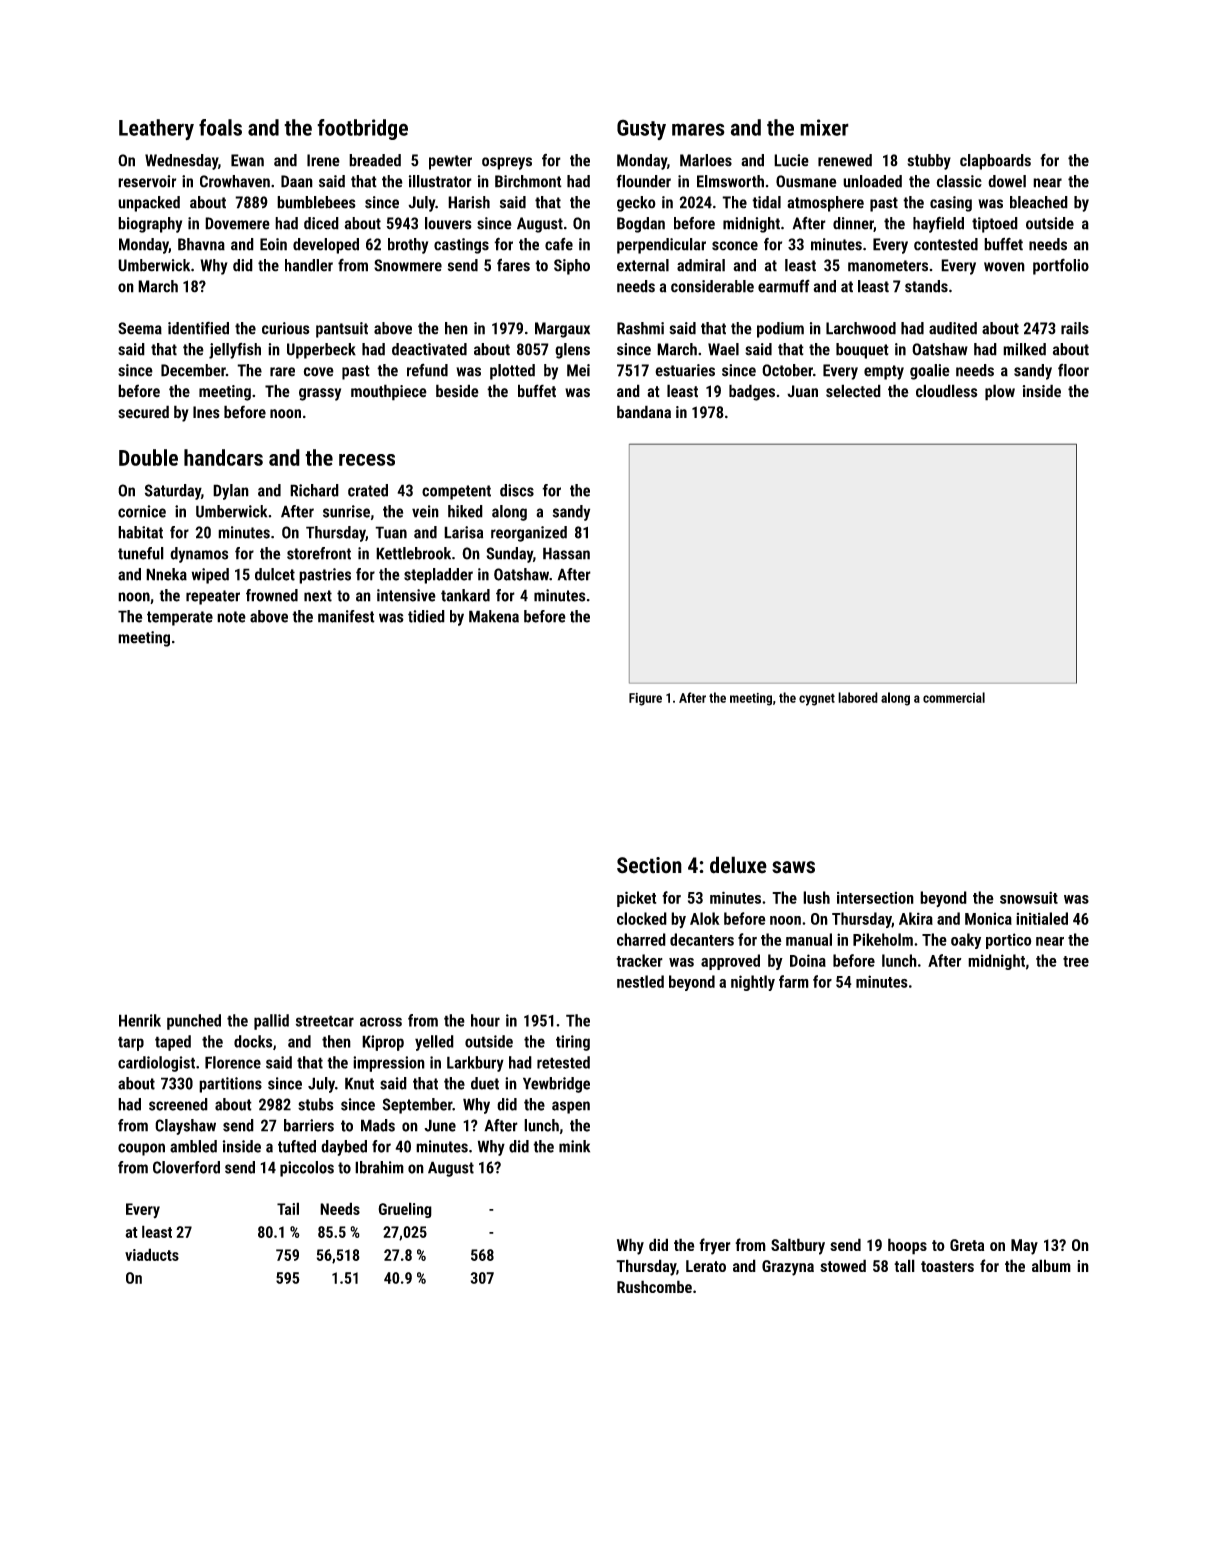 The image size is (1207, 1562). Describe the element at coordinates (853, 224) in the document. I see `dinner` at that location.
